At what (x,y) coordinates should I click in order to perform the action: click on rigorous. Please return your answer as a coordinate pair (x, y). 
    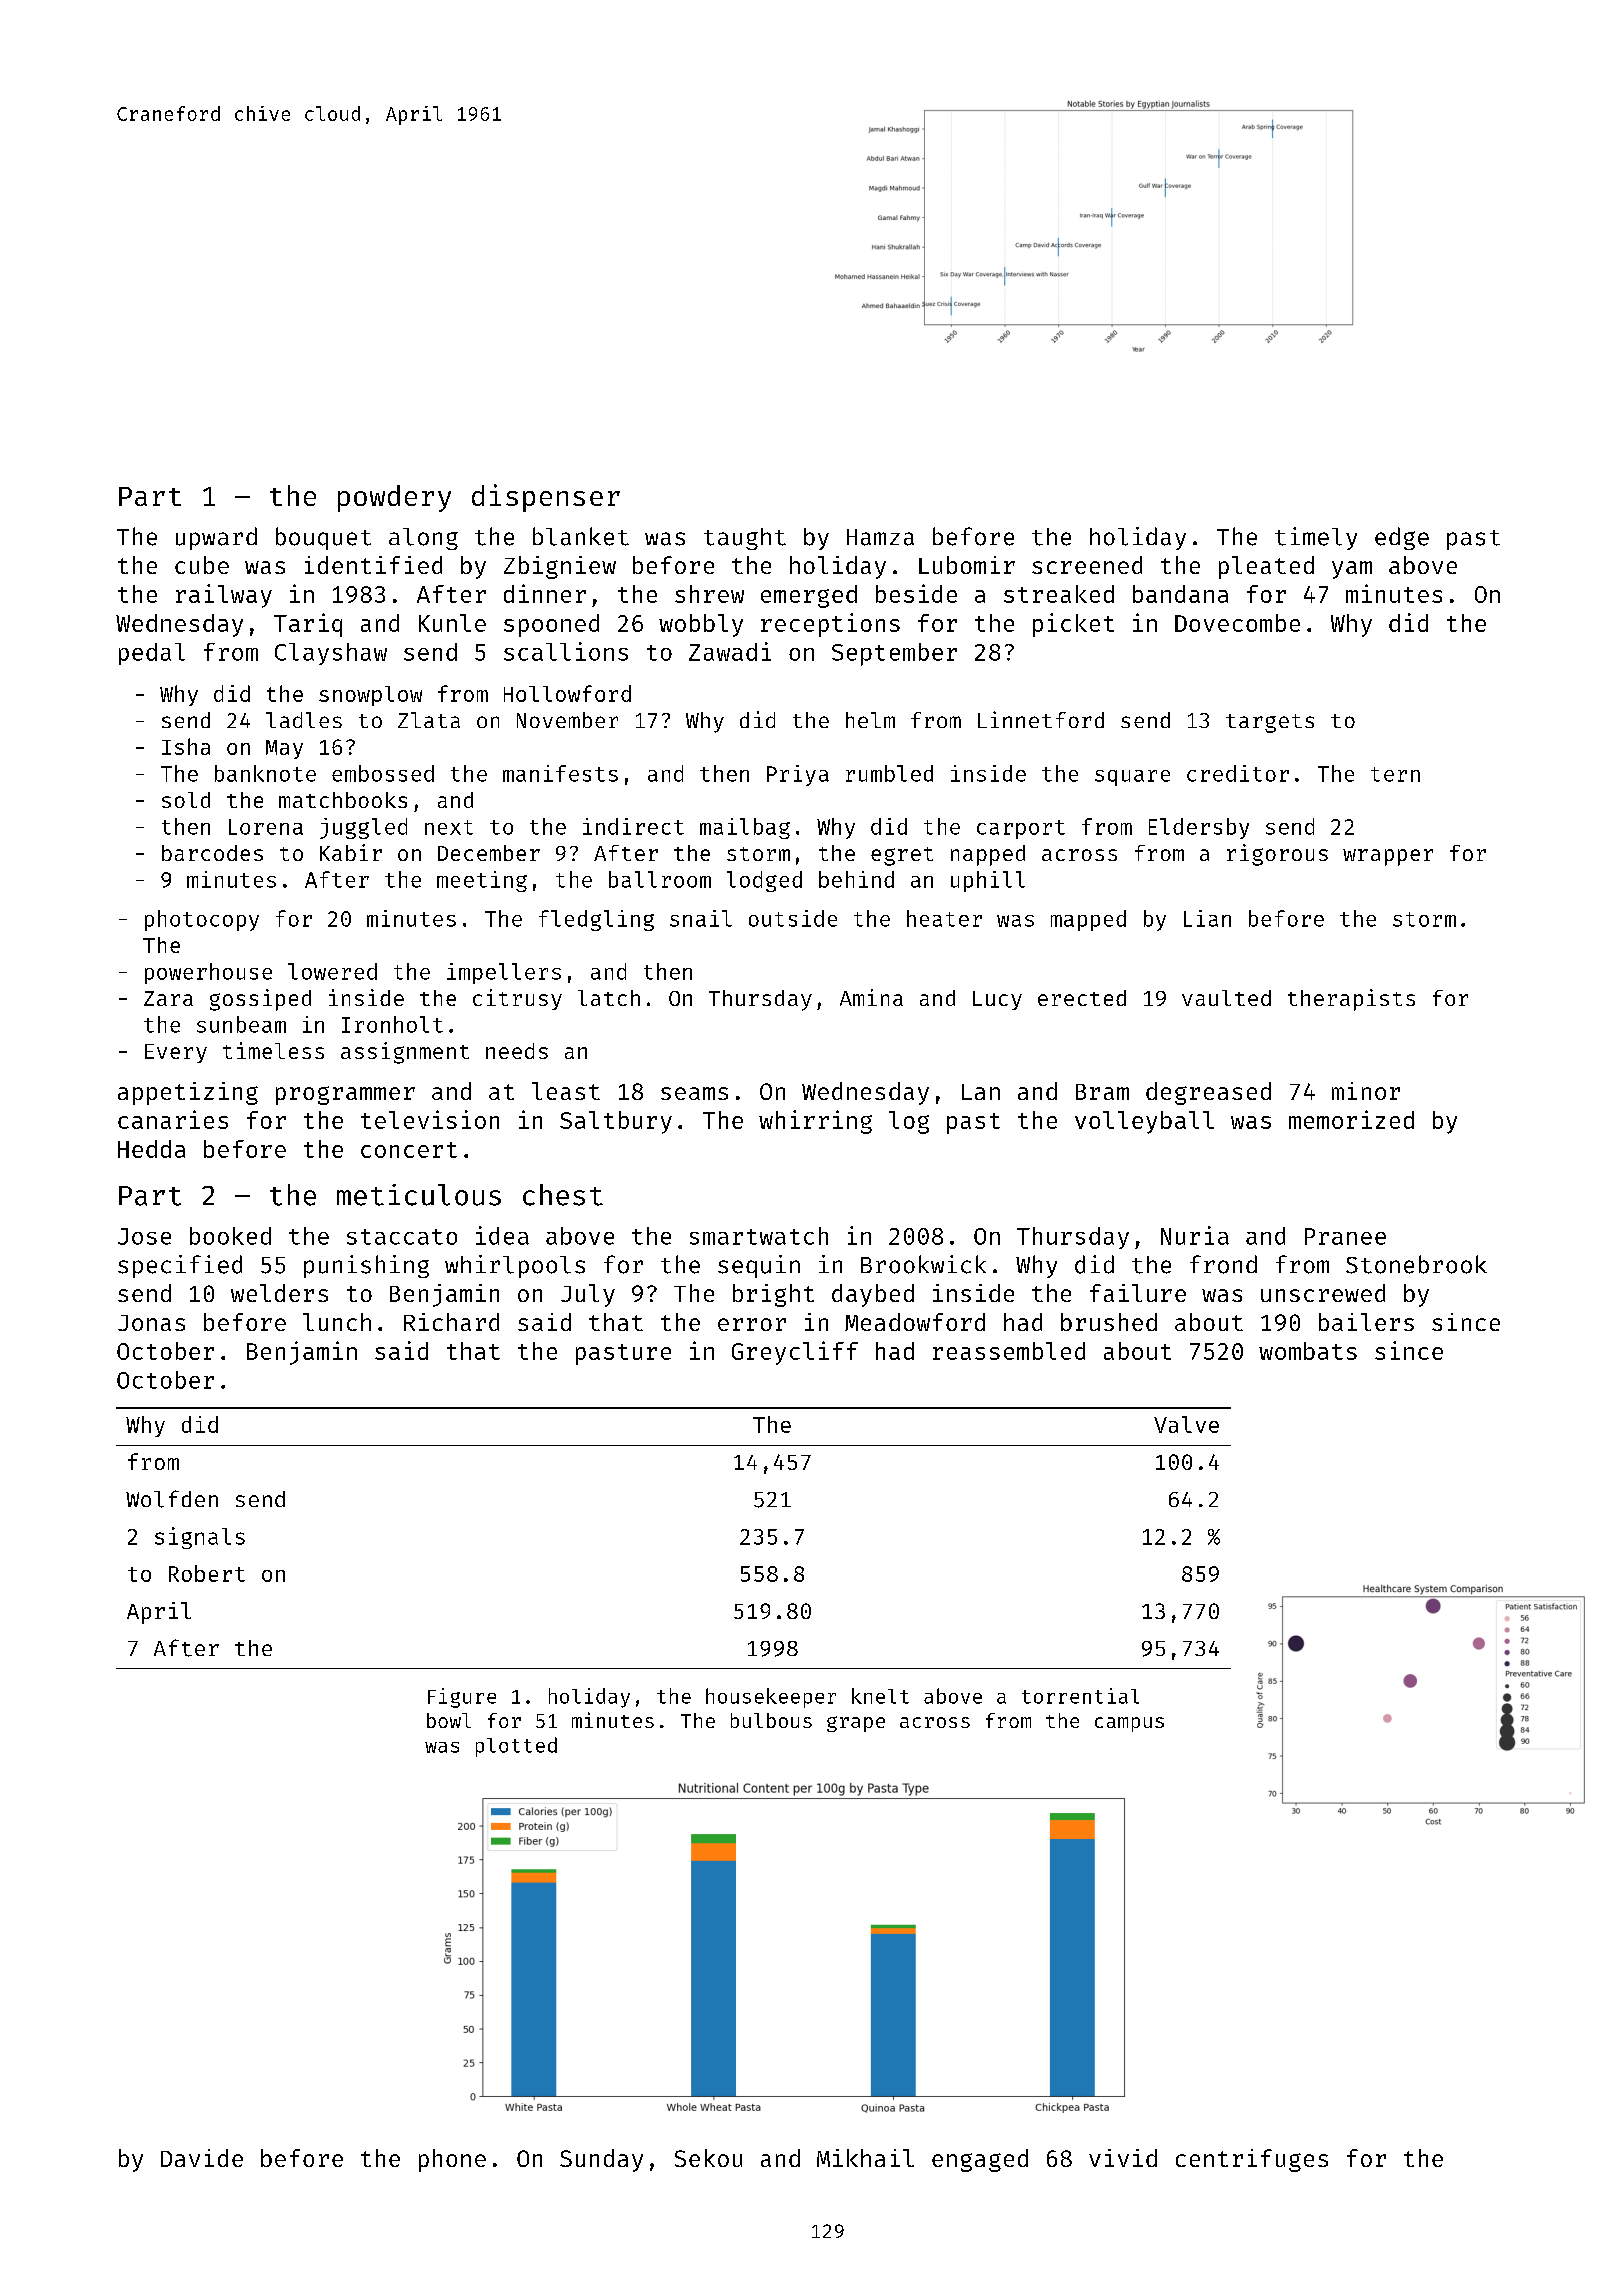
    Looking at the image, I should click on (1277, 855).
